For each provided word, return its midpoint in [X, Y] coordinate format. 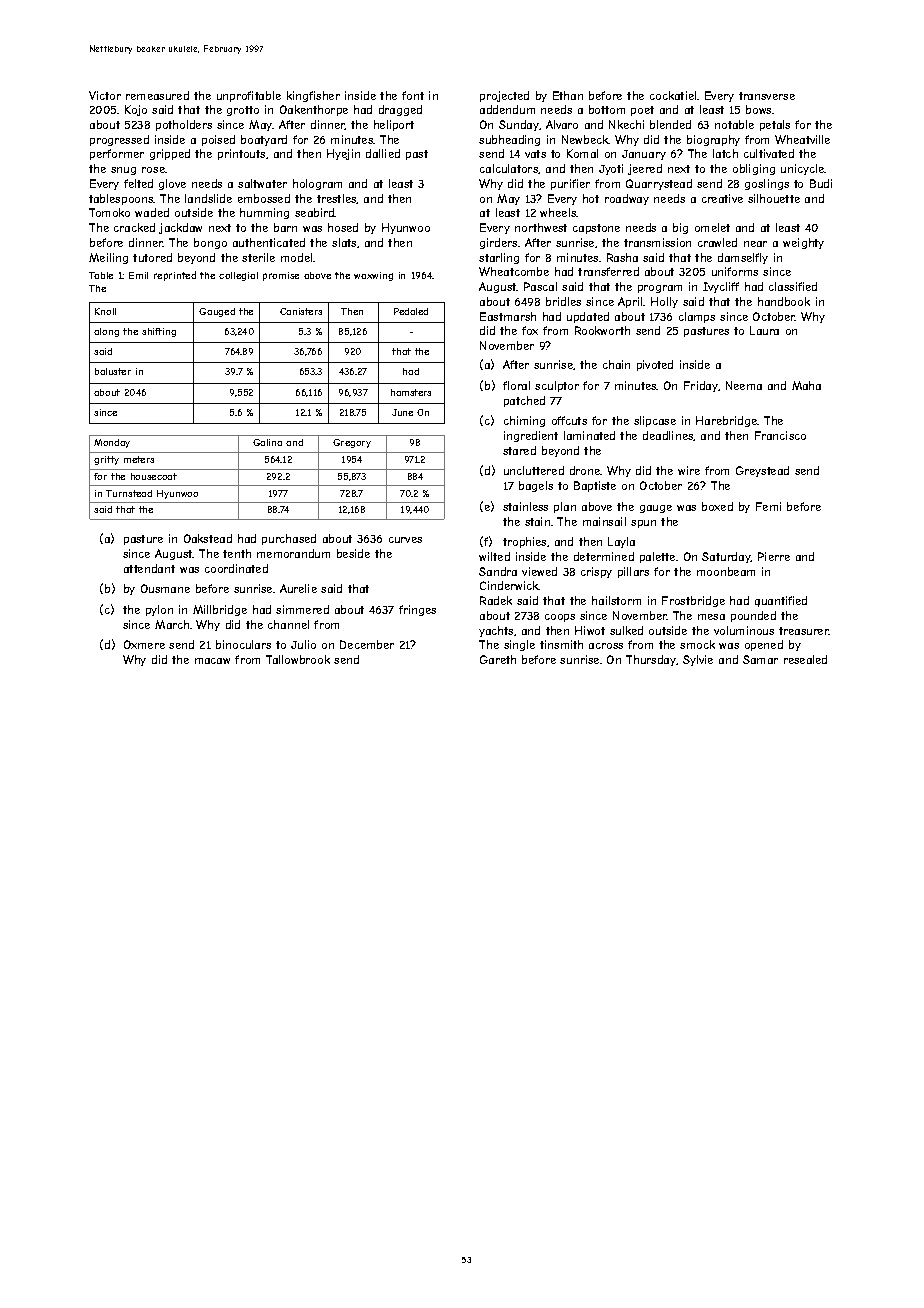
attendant [149, 568]
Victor [105, 95]
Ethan [568, 95]
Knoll [105, 311]
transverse [767, 96]
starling [499, 258]
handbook [784, 301]
